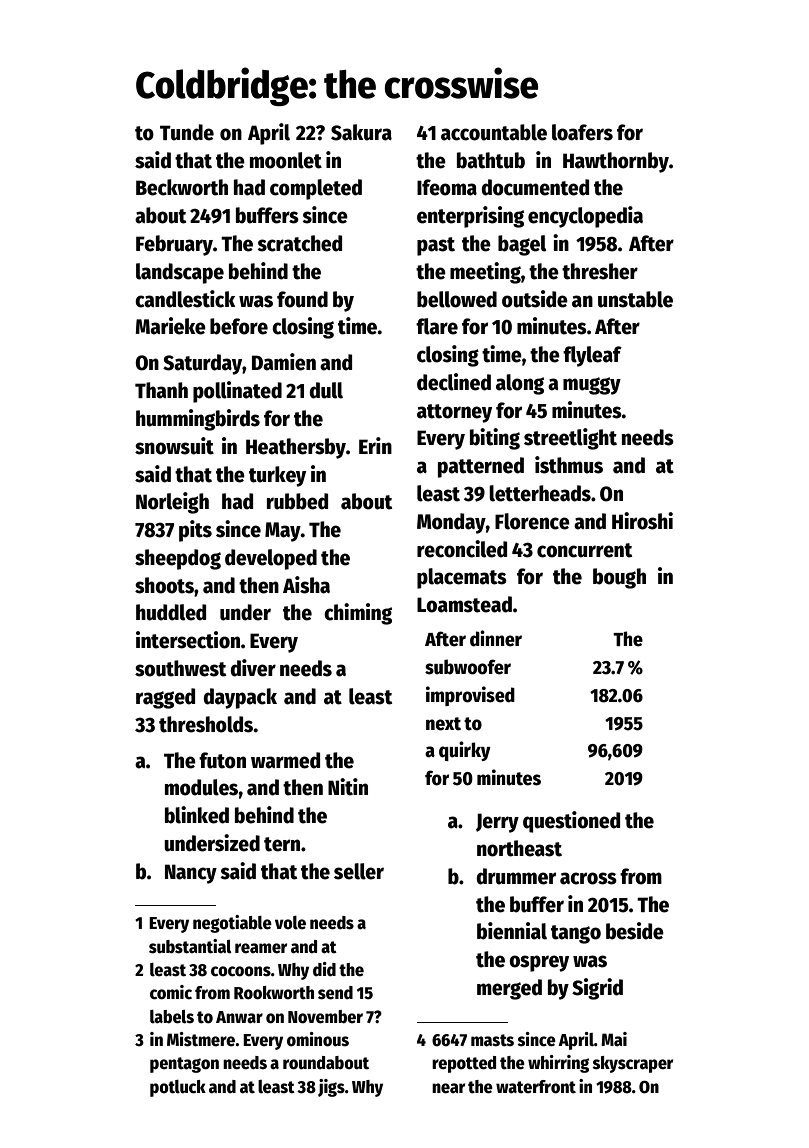 Image resolution: width=809 pixels, height=1148 pixels. What do you see at coordinates (202, 787) in the screenshot?
I see `modules` at bounding box center [202, 787].
